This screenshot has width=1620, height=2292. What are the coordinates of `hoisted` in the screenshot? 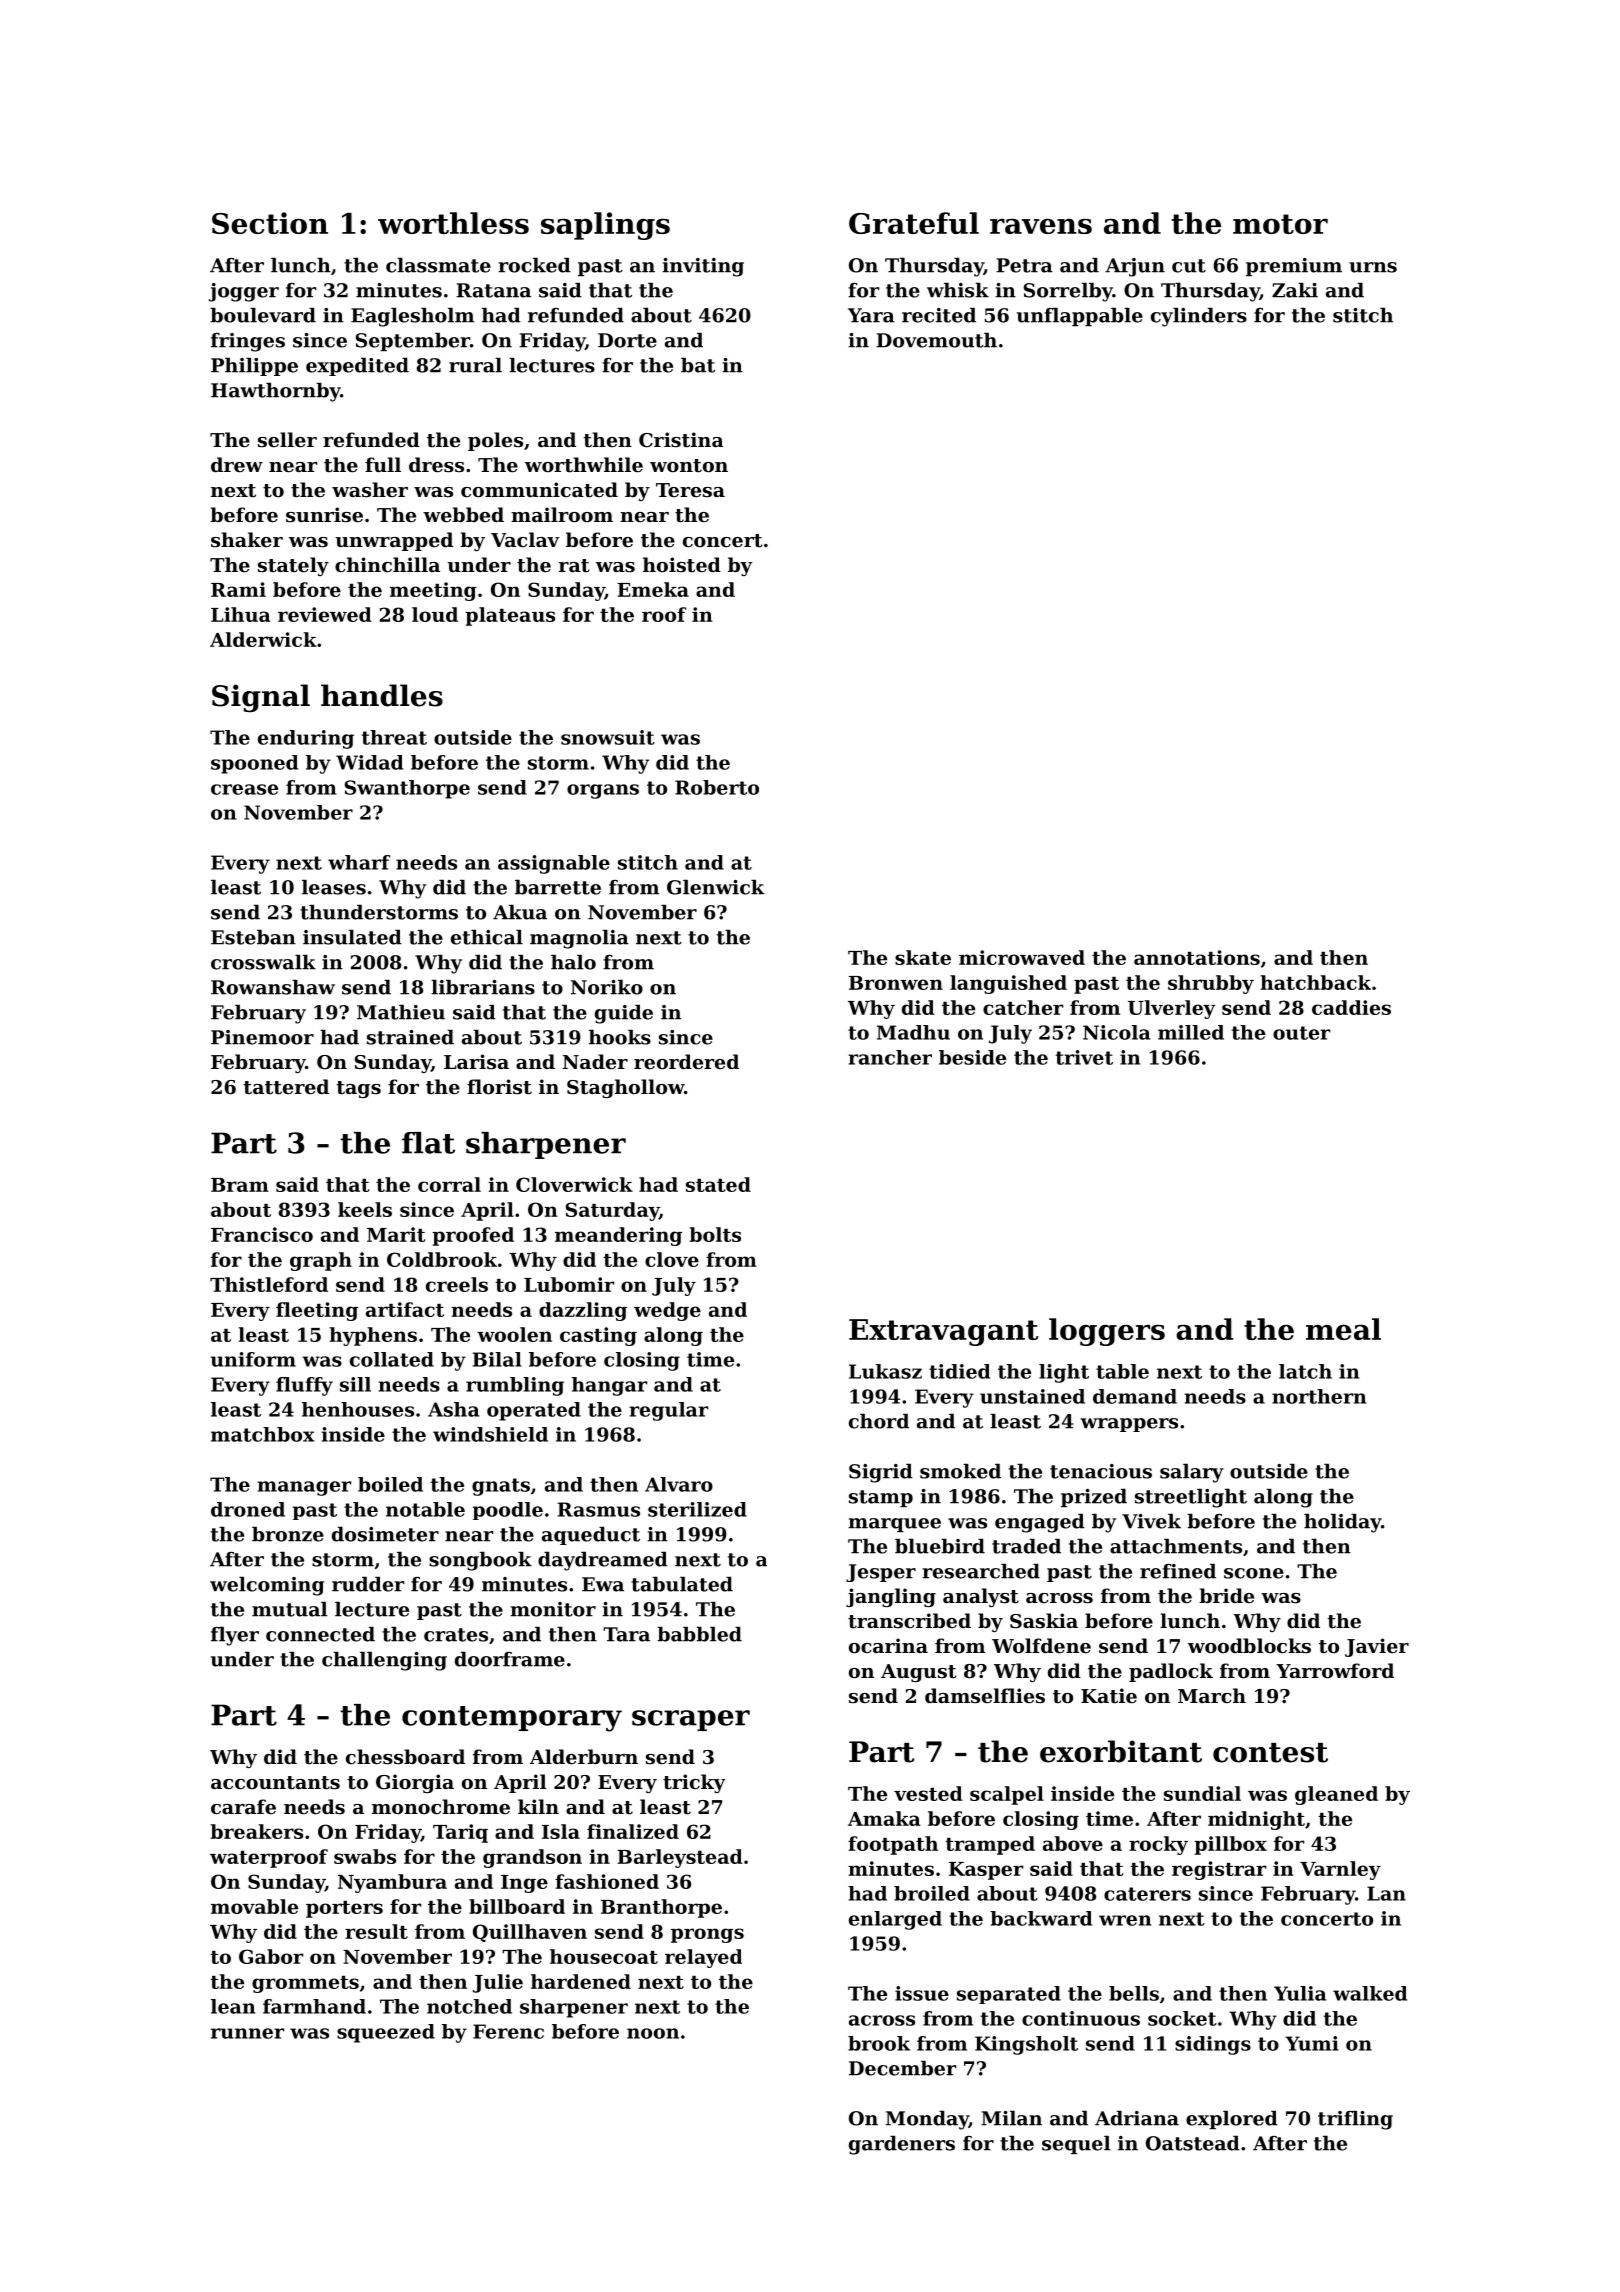 It's located at (682, 565).
